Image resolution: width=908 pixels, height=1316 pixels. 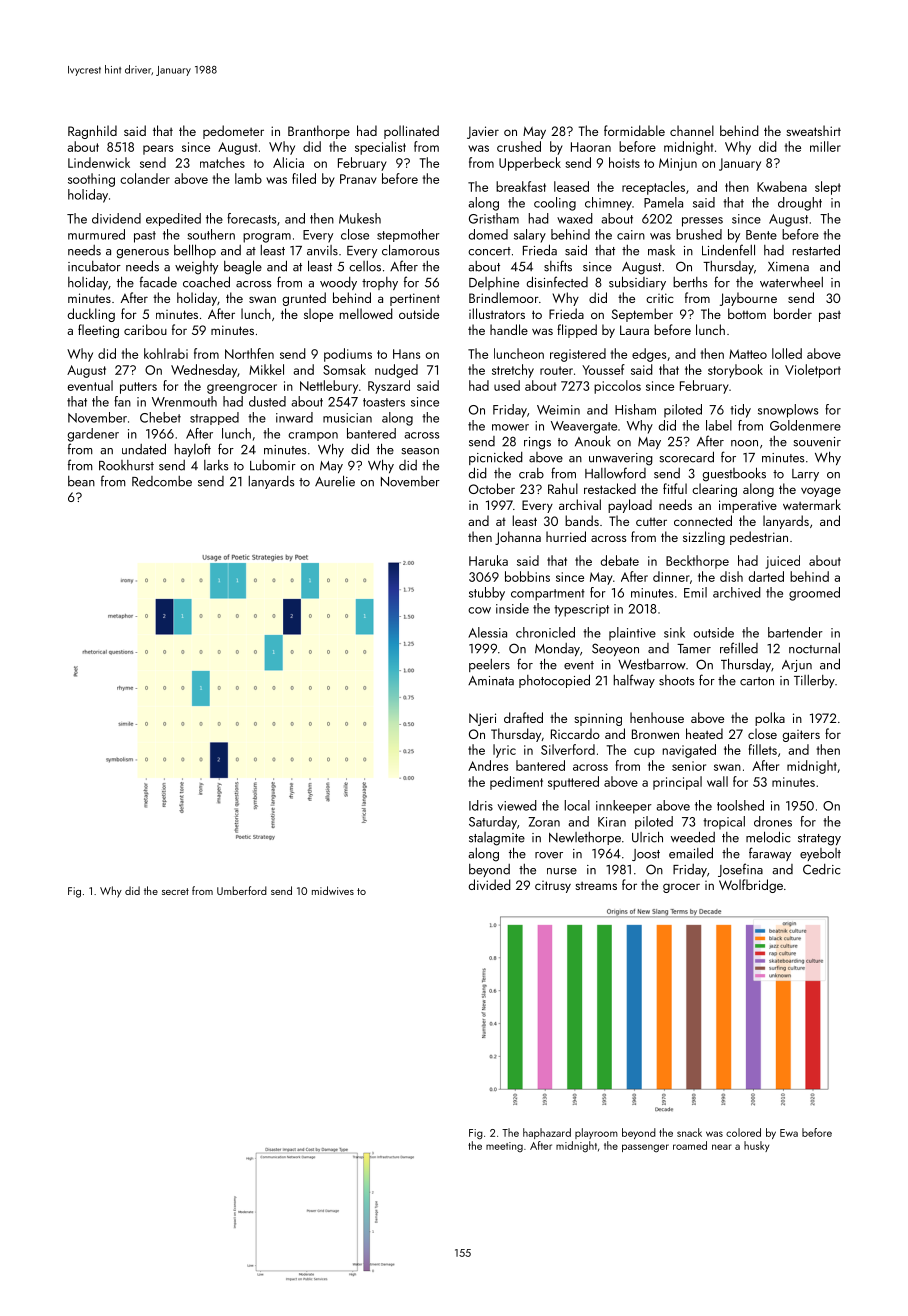 I want to click on haphazard, so click(x=547, y=1133).
